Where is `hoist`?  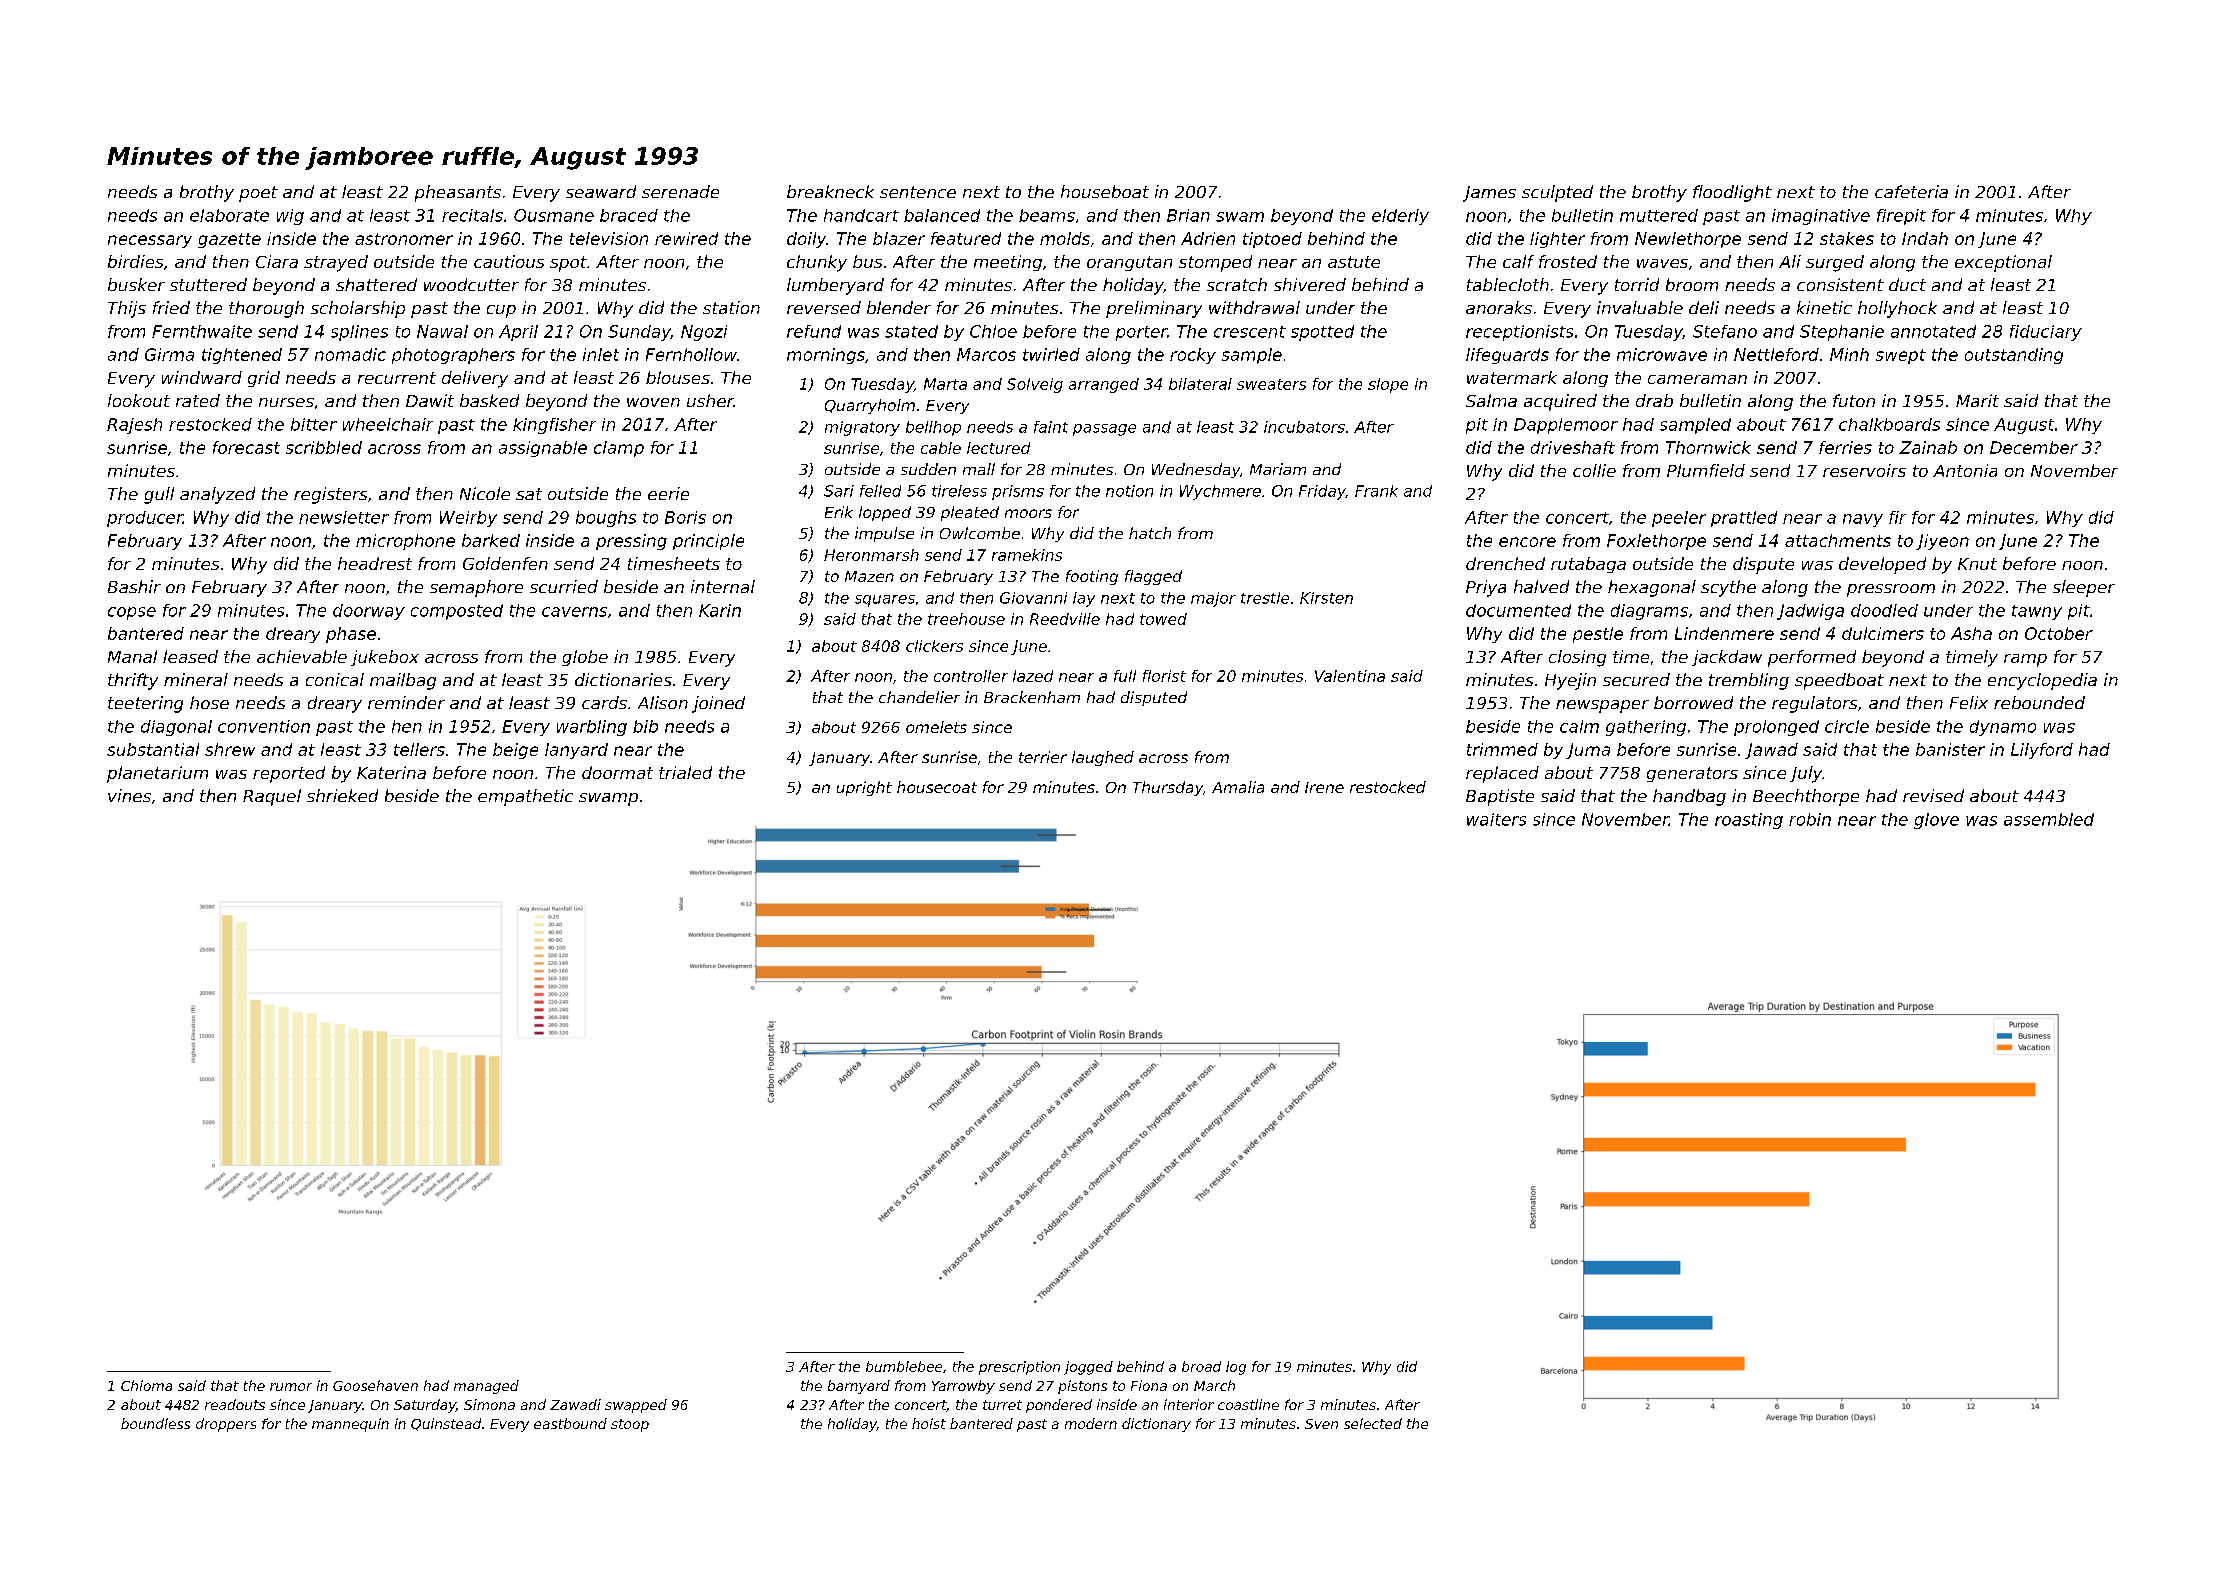 hoist is located at coordinates (929, 1423).
